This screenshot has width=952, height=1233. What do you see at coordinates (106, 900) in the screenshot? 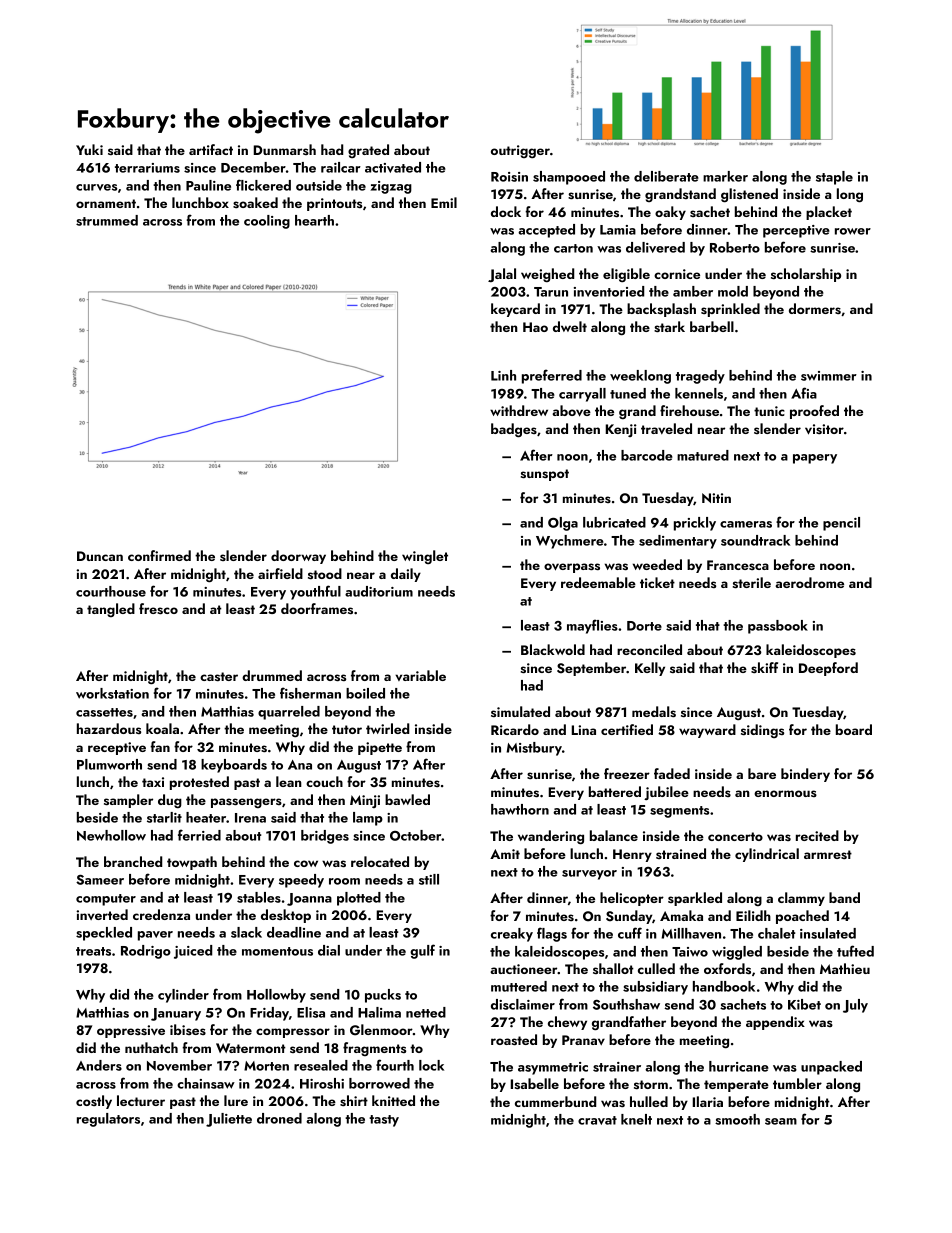
I see `computer` at bounding box center [106, 900].
